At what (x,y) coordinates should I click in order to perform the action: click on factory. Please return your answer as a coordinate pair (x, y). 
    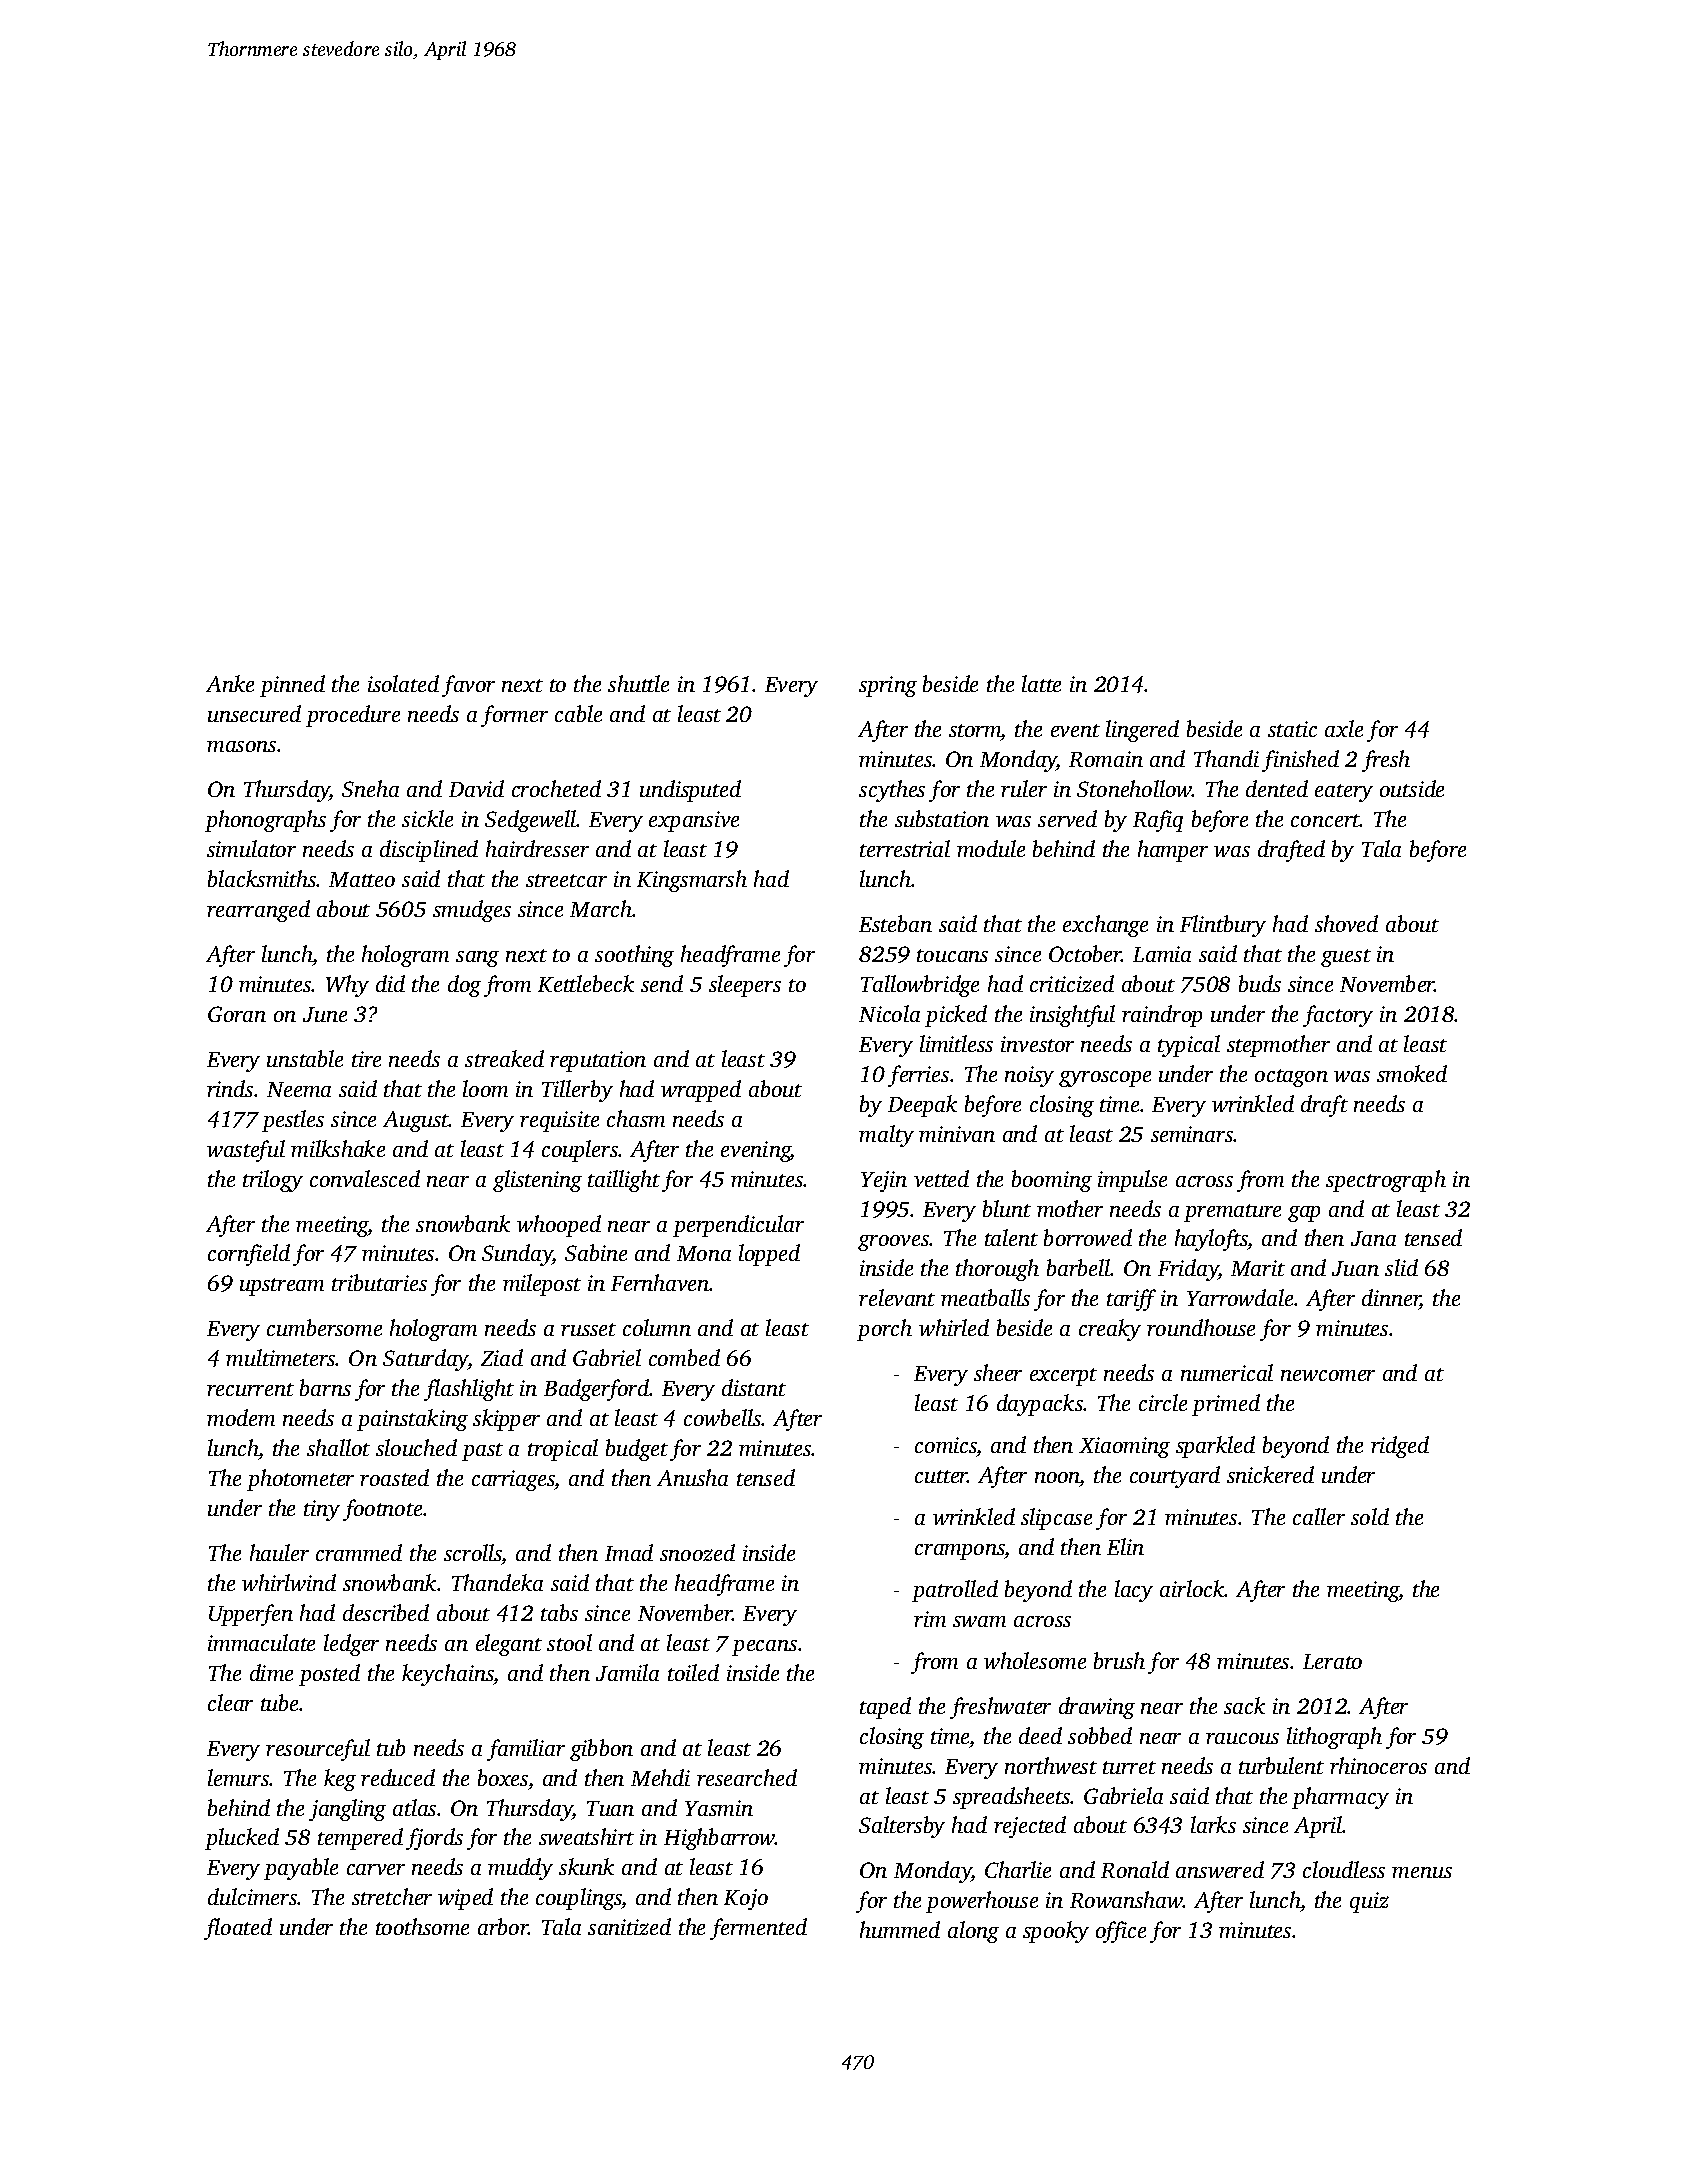
    Looking at the image, I should click on (1338, 1016).
